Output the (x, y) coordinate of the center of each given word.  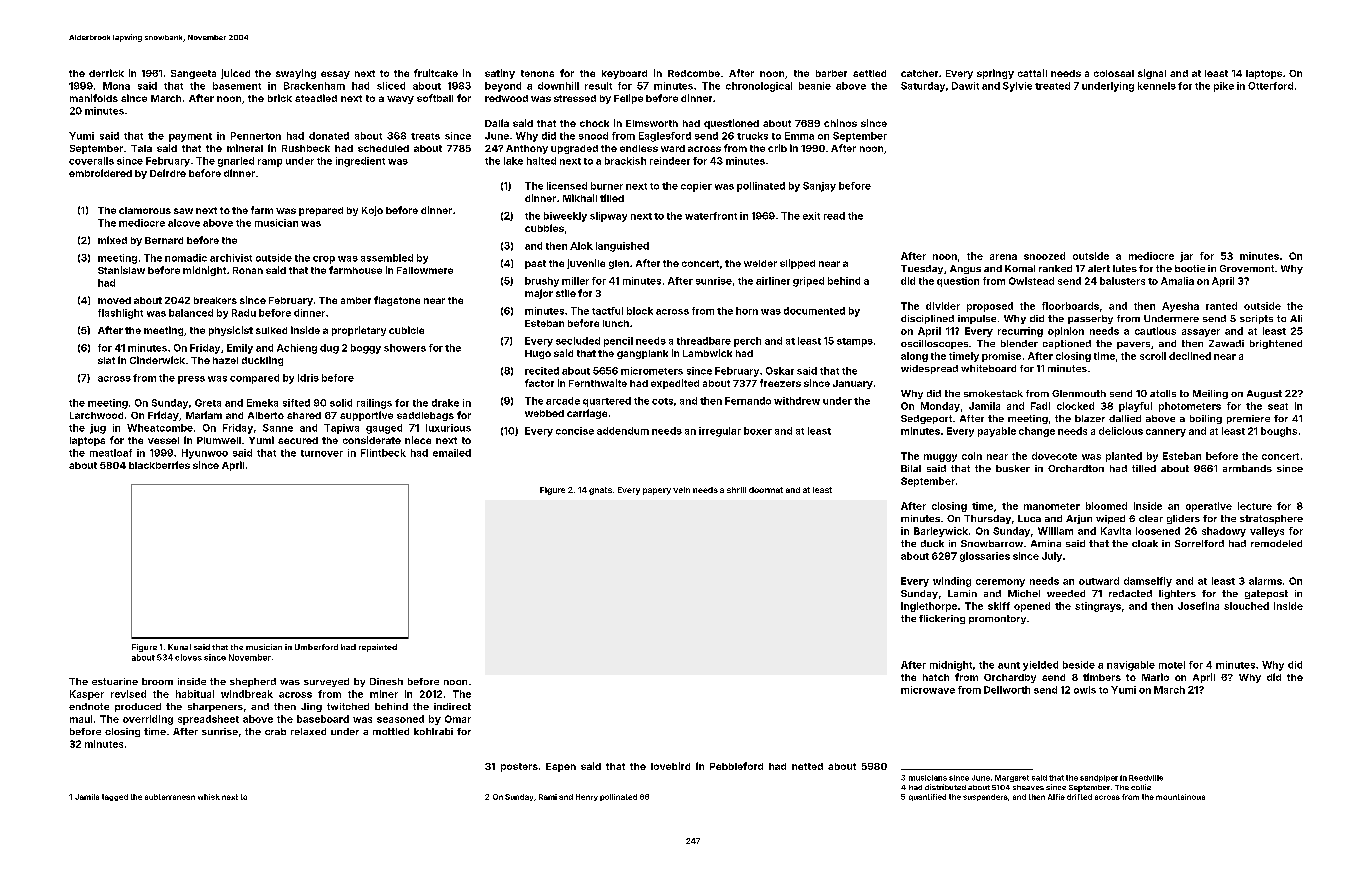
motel (1172, 665)
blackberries (159, 465)
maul (81, 719)
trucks (752, 136)
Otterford (1270, 86)
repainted (378, 648)
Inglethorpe (929, 607)
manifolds (94, 98)
